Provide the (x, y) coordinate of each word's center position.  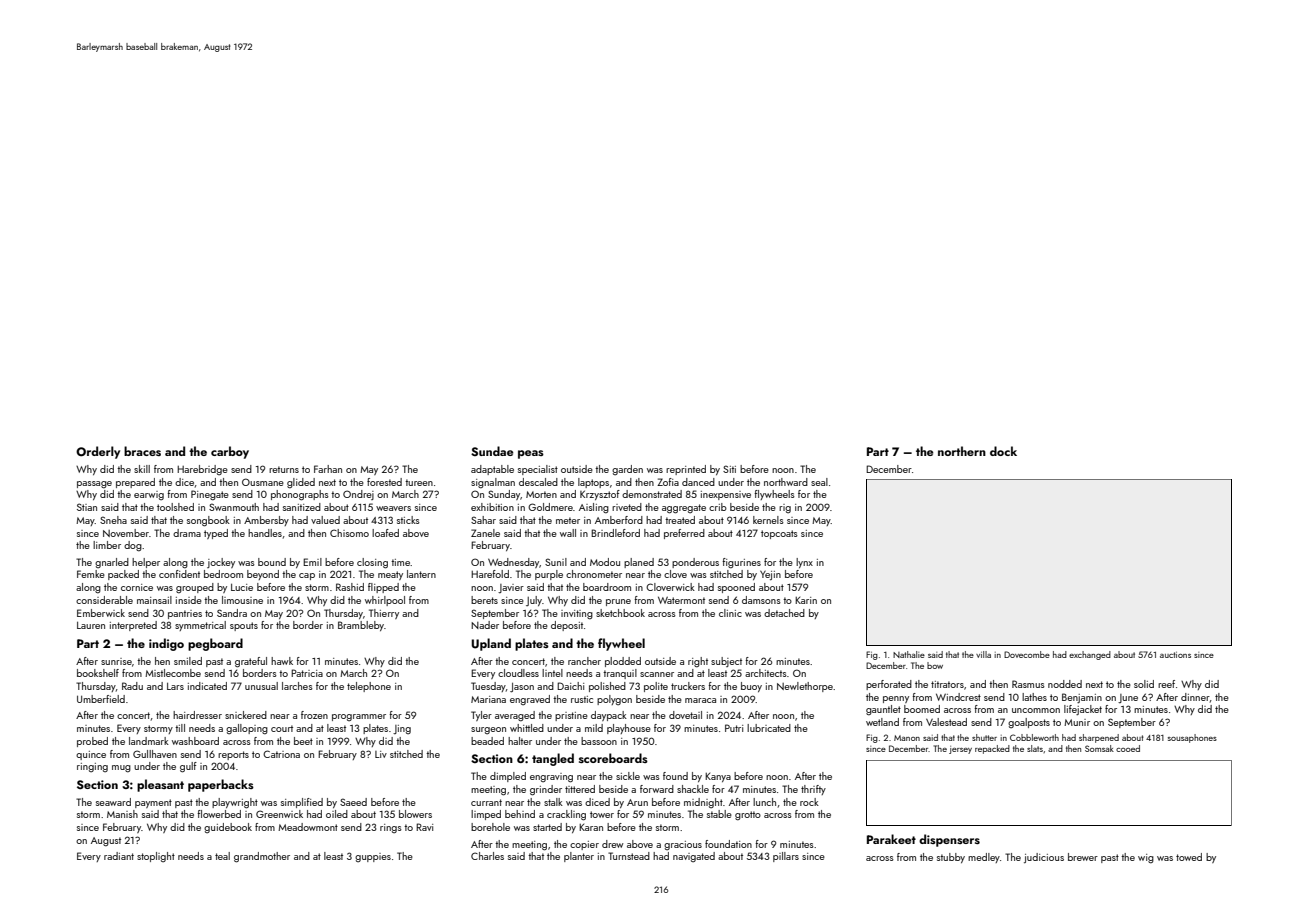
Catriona (281, 754)
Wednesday (514, 563)
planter (579, 857)
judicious (1044, 858)
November (126, 533)
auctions (1175, 655)
